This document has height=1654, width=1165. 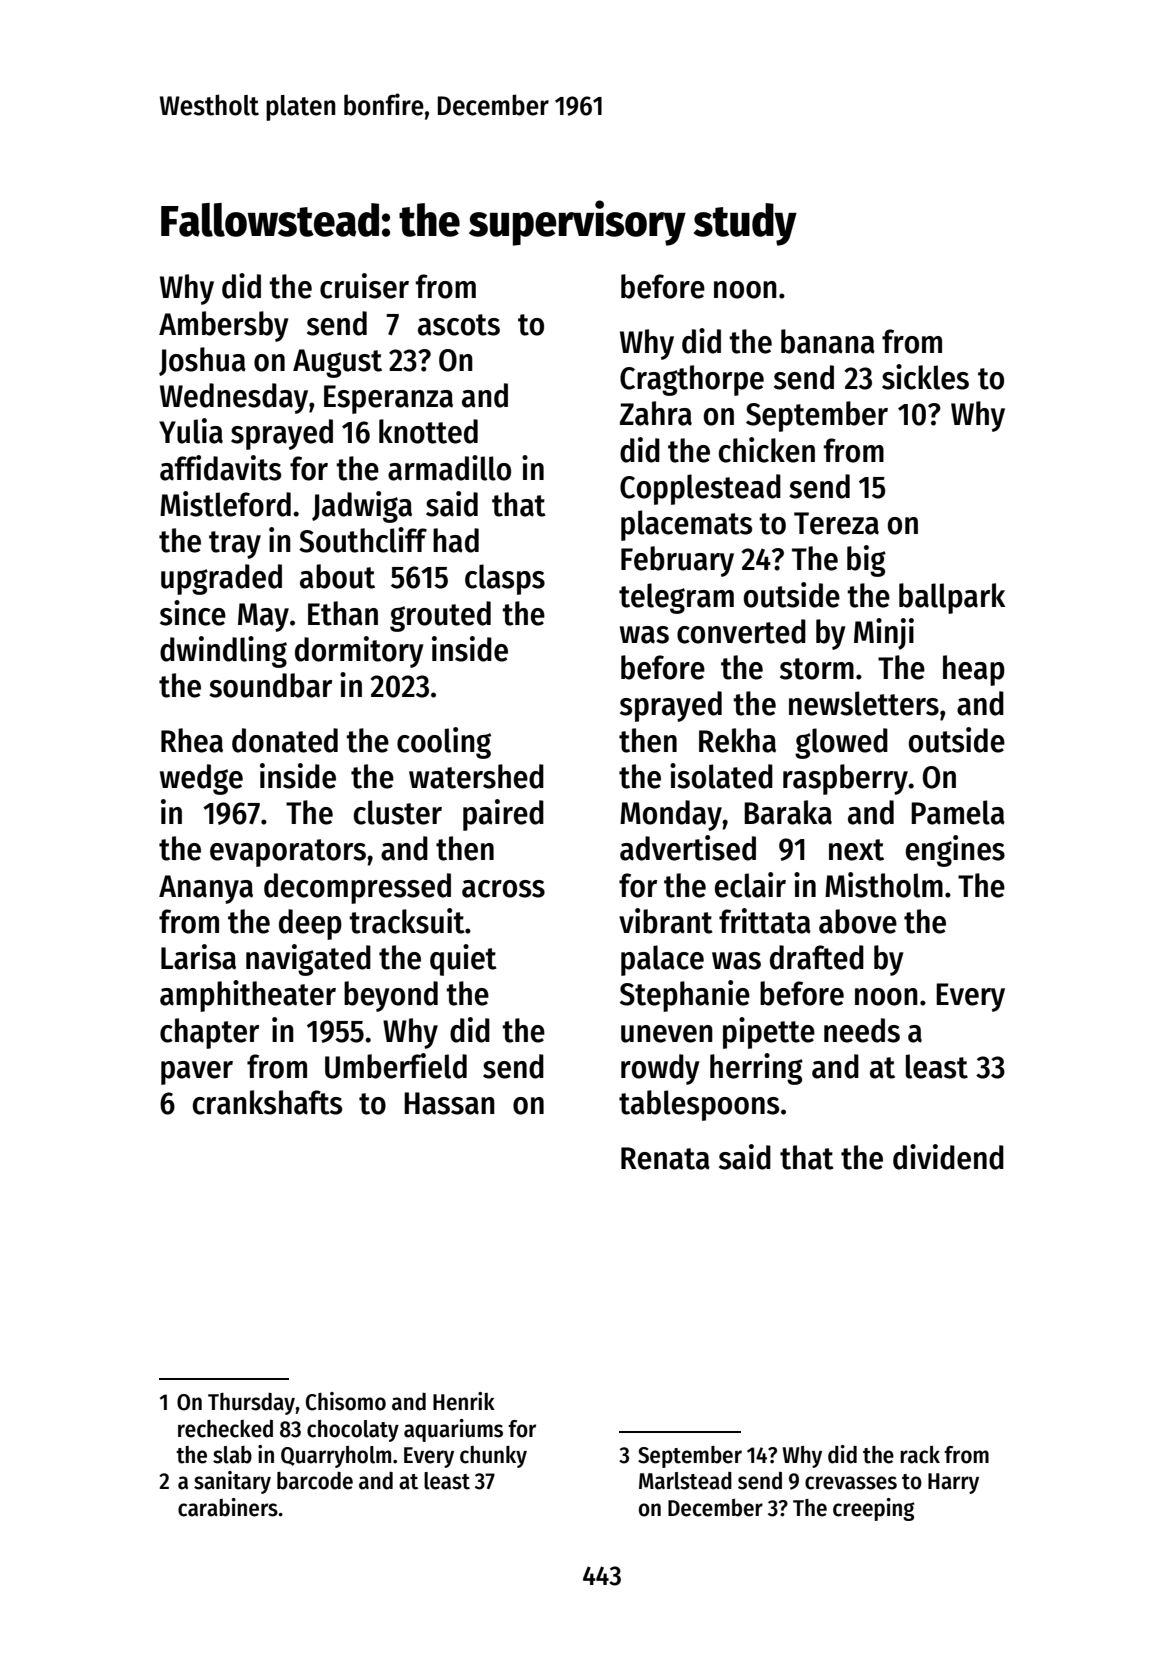 I want to click on Rekha, so click(x=737, y=740).
